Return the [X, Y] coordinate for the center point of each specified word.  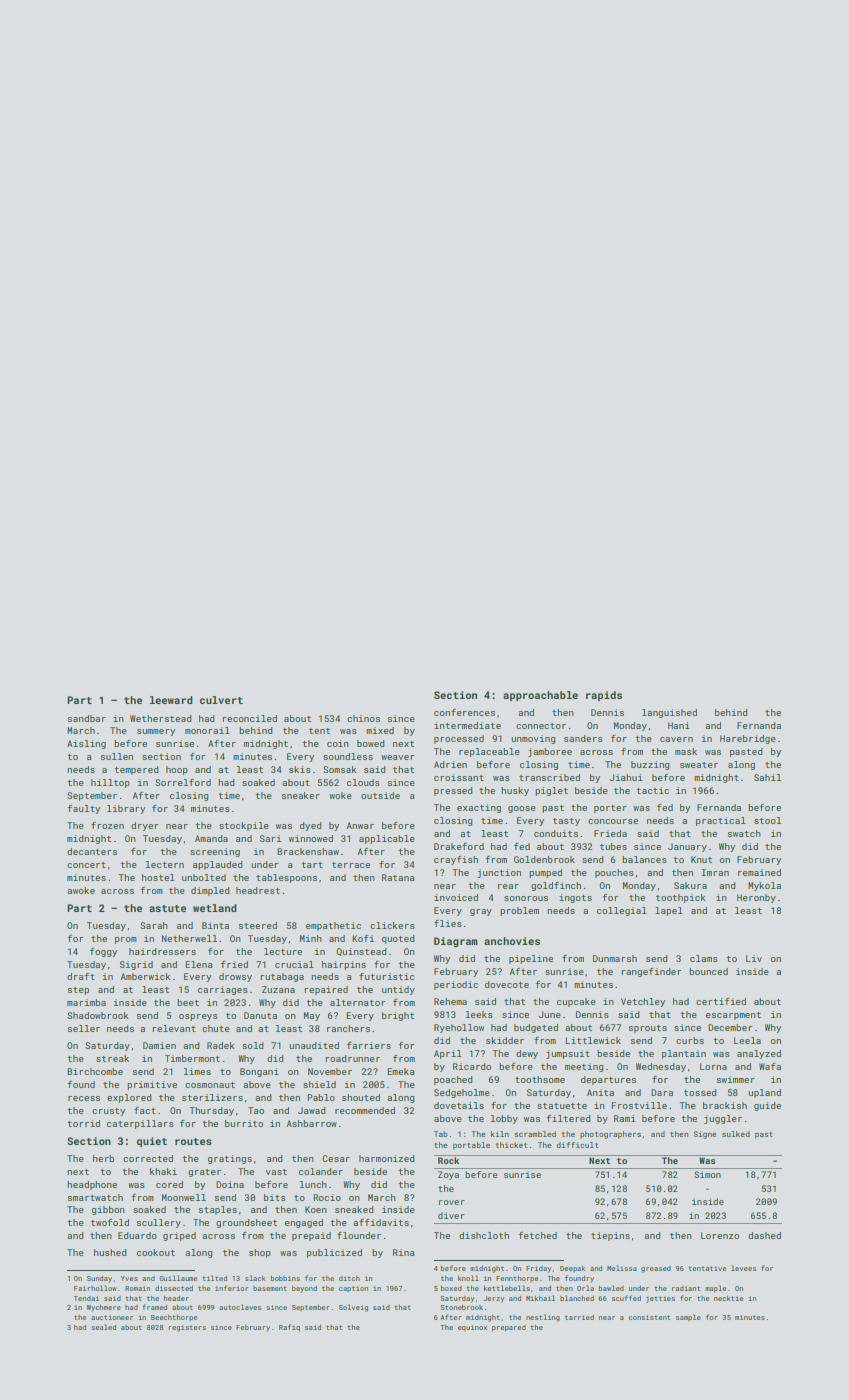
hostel [158, 877]
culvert [221, 700]
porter [610, 809]
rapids [604, 696]
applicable [387, 839]
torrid [84, 1123]
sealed [103, 1327]
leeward [171, 700]
